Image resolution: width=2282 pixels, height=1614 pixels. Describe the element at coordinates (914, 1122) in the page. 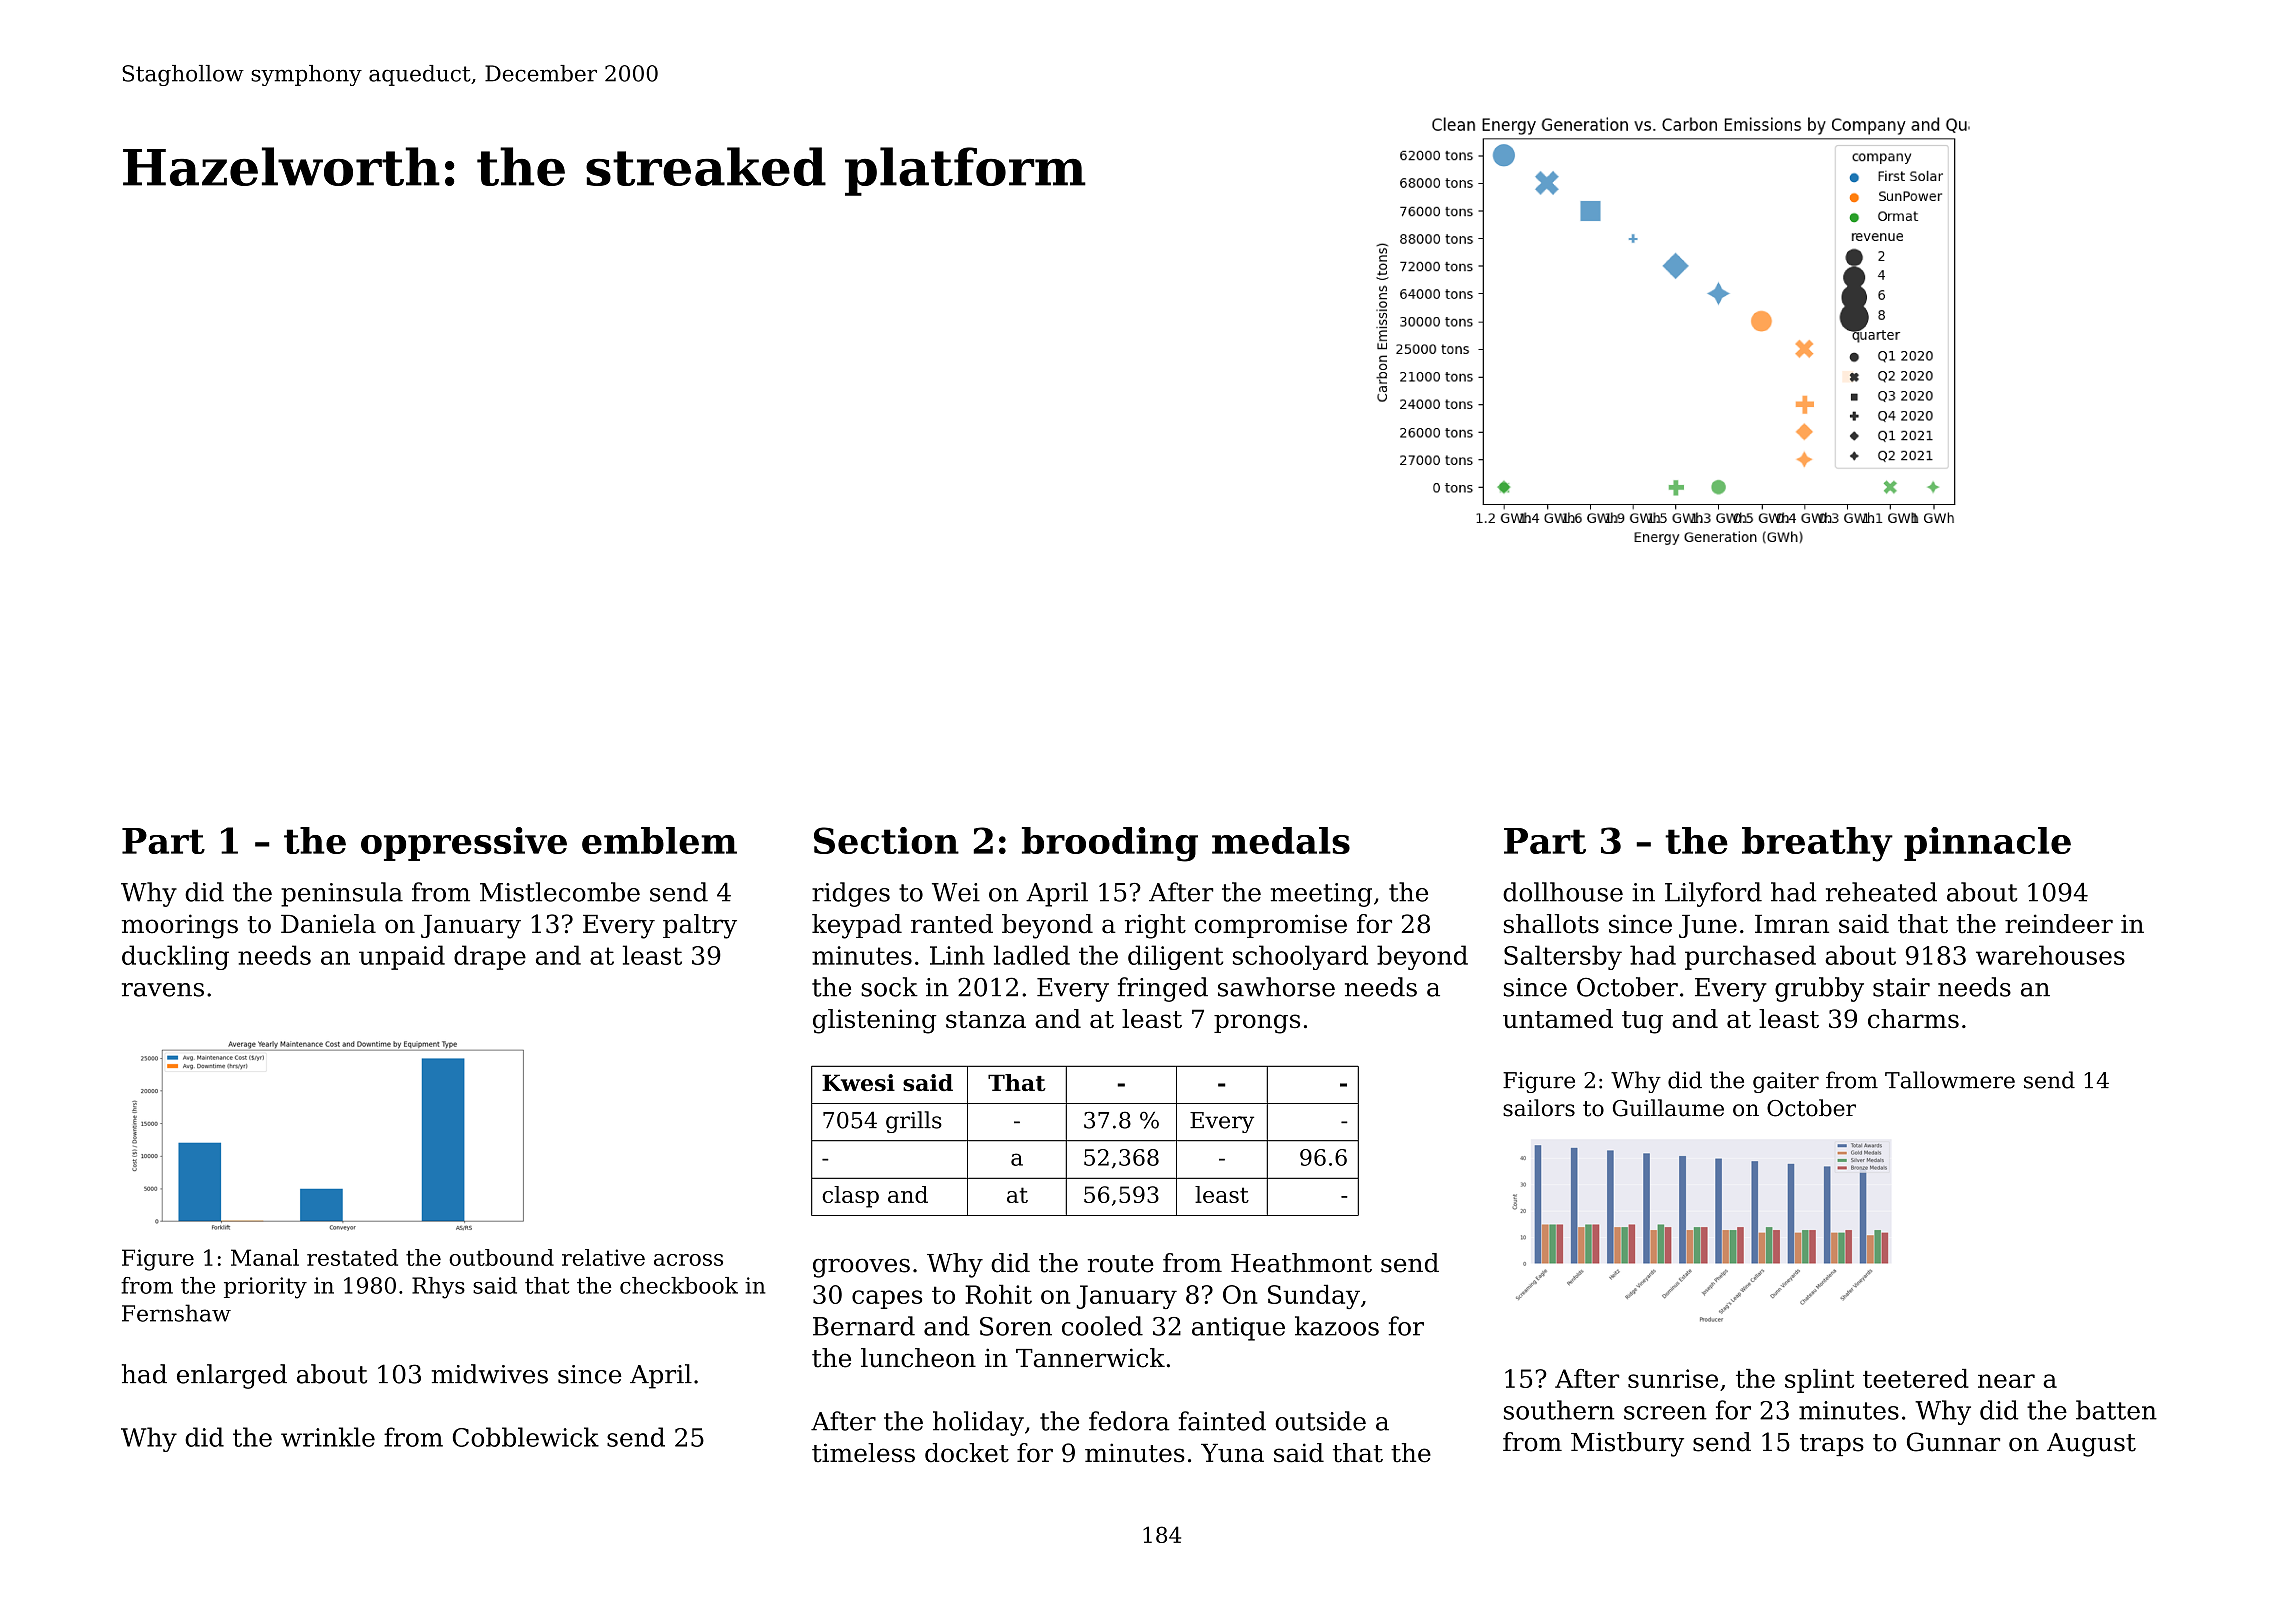

I see `grills` at that location.
